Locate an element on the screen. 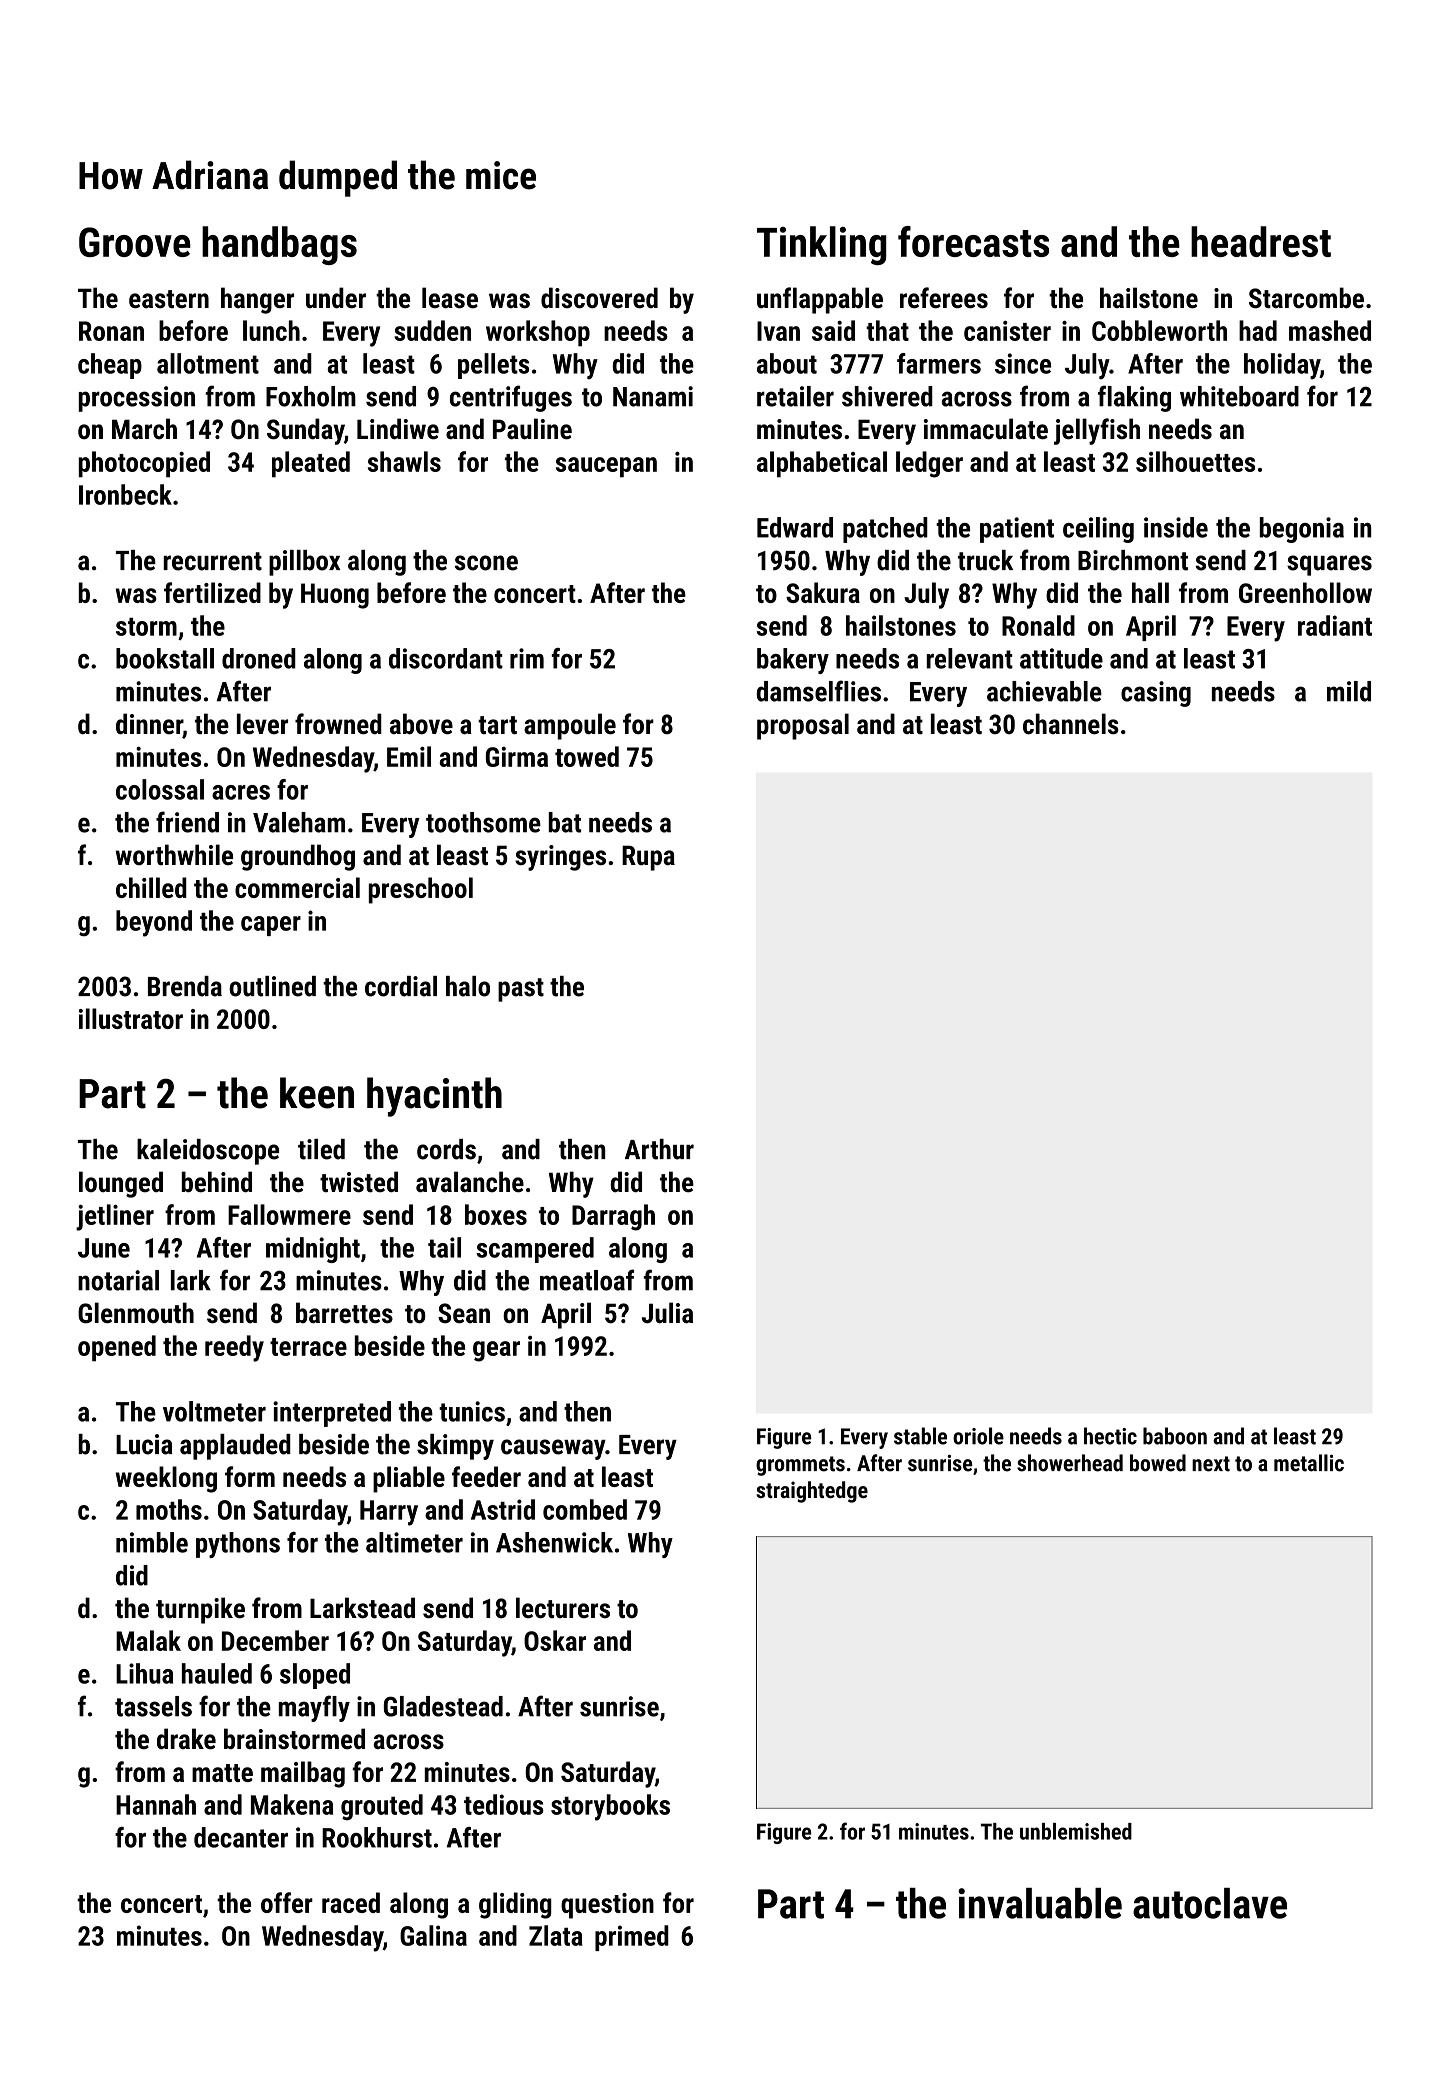 Image resolution: width=1450 pixels, height=2100 pixels. unblemished is located at coordinates (1076, 1831).
